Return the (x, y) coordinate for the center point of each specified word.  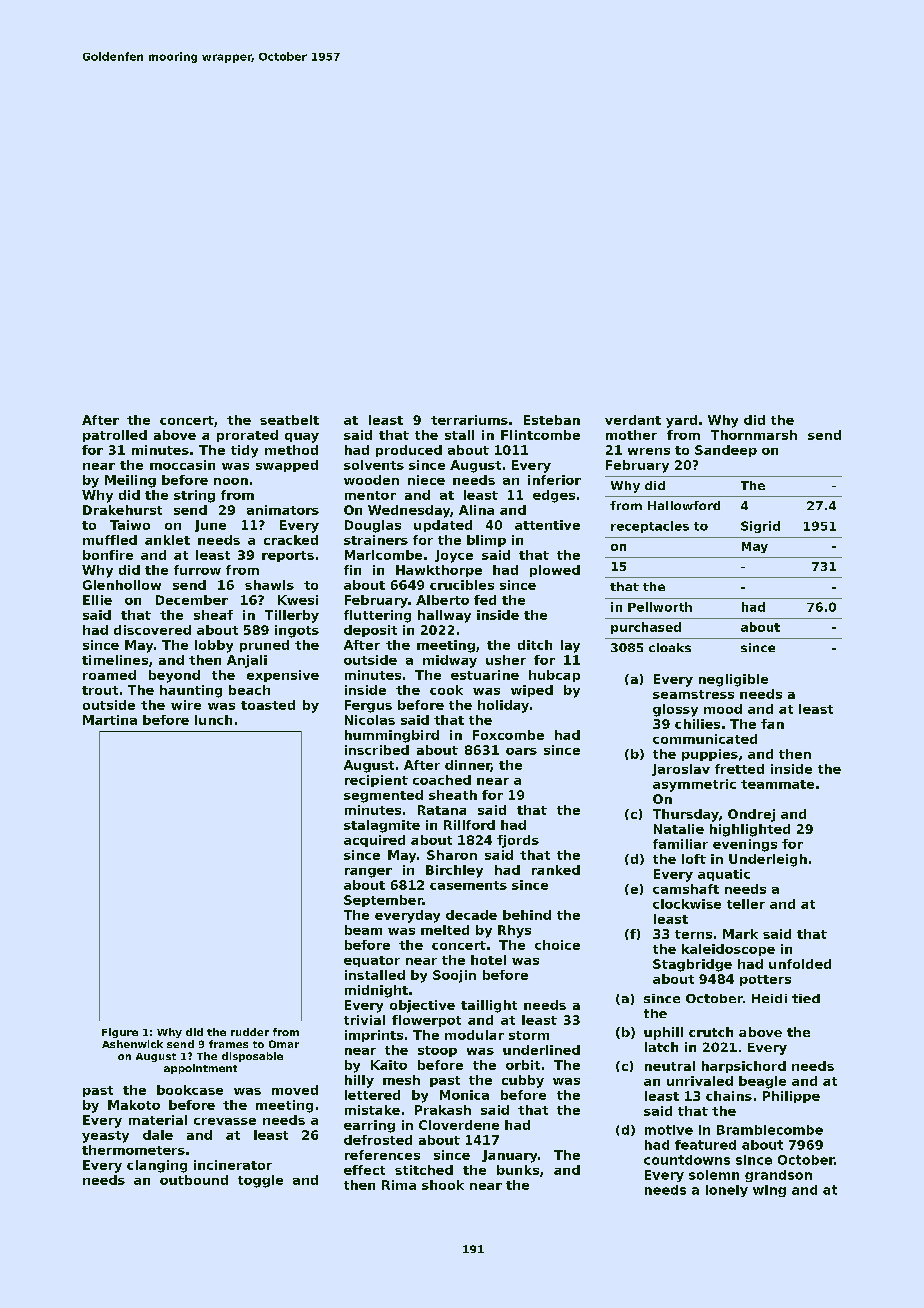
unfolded (800, 964)
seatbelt (289, 420)
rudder (250, 1032)
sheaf (213, 615)
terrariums (469, 420)
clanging (157, 1166)
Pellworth (660, 607)
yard (681, 421)
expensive (283, 676)
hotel (488, 960)
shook (443, 1185)
